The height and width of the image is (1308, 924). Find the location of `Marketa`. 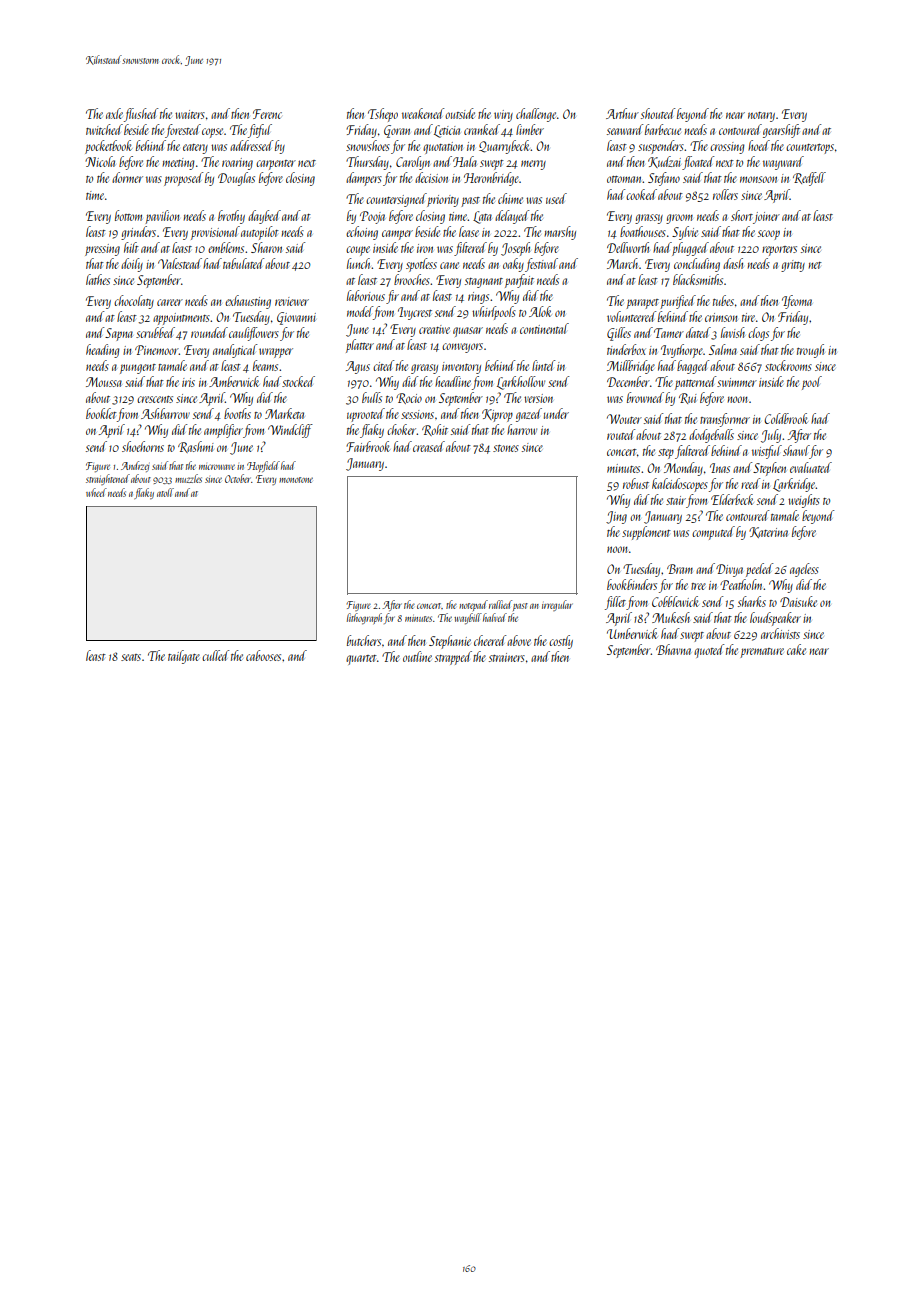

Marketa is located at coordinates (284, 413).
